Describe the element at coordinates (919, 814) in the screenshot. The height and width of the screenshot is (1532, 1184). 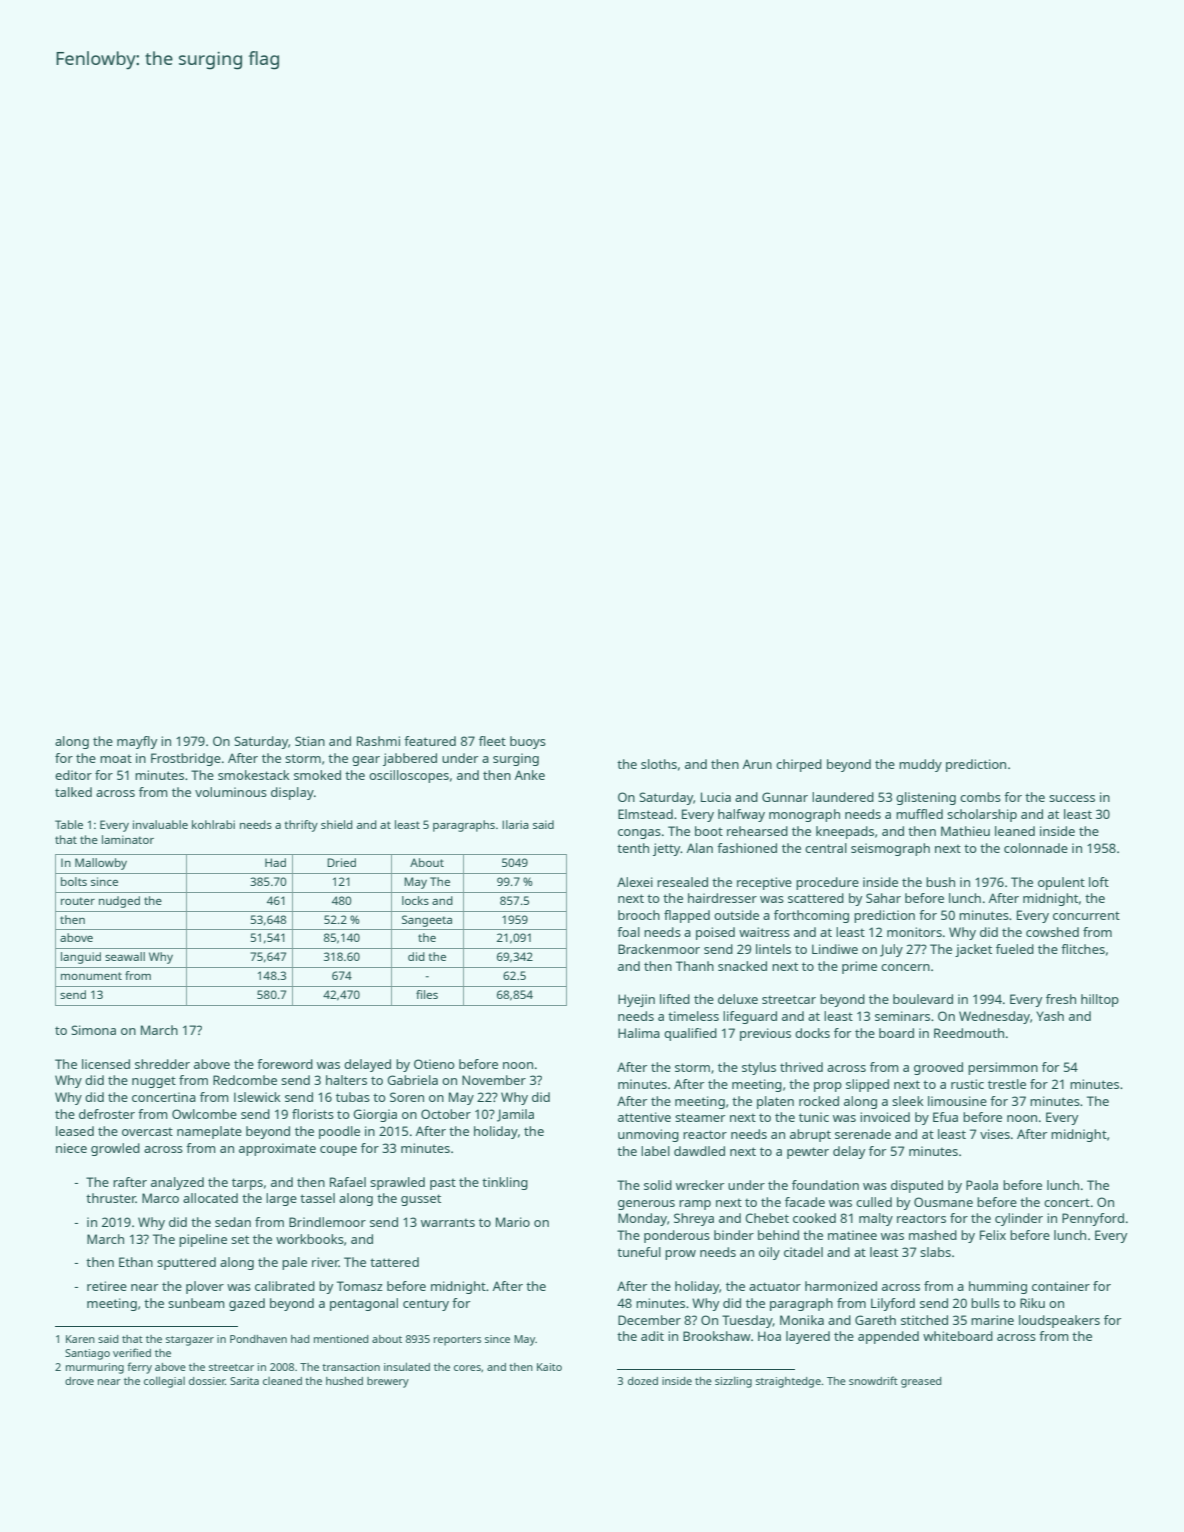
I see `muffled` at that location.
